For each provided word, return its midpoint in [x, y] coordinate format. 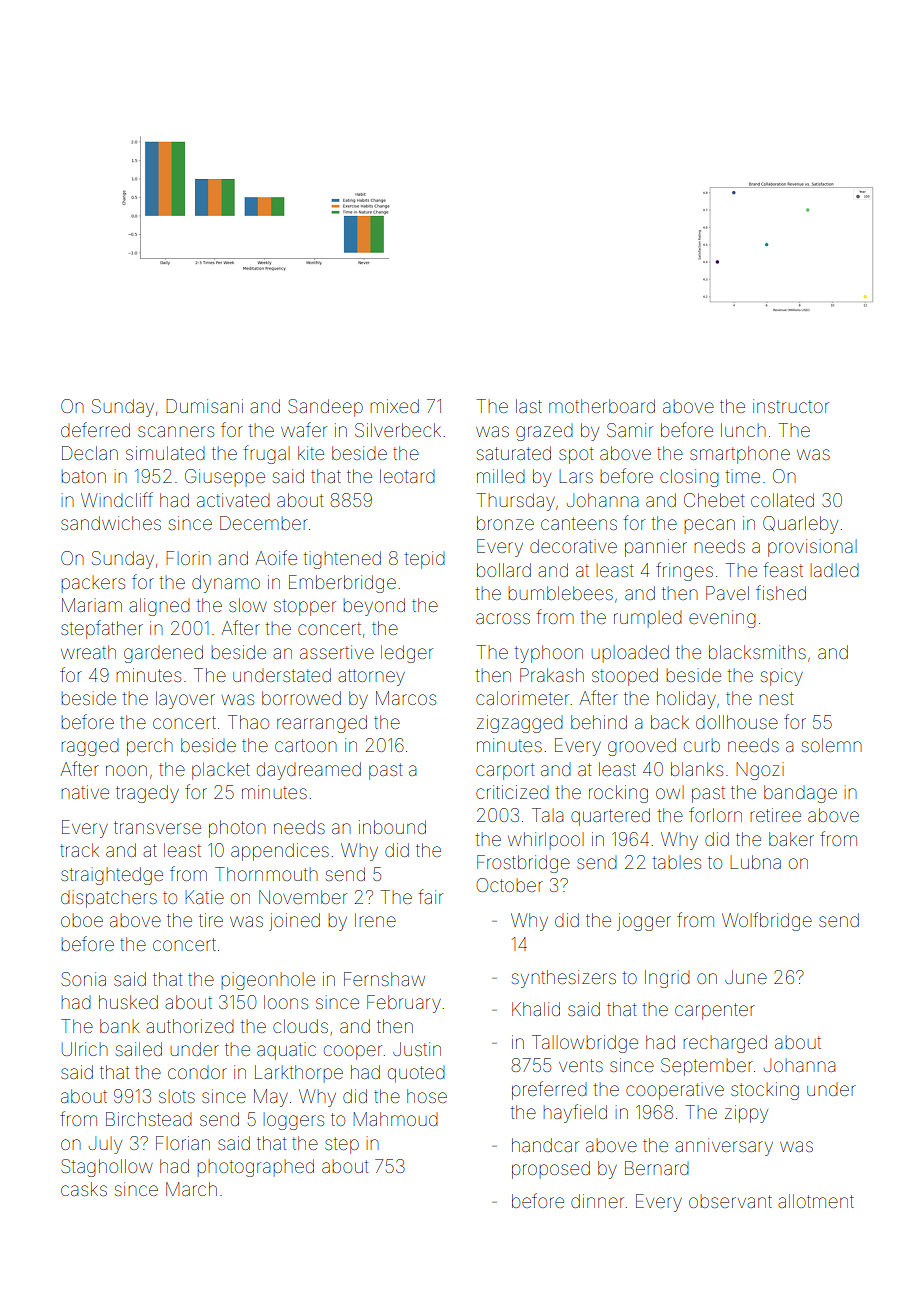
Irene [375, 920]
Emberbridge [342, 584]
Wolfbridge [767, 921]
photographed [255, 1168]
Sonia [83, 979]
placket [221, 771]
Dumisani [204, 406]
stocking [765, 1091]
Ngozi [760, 771]
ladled [835, 570]
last [529, 406]
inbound [392, 827]
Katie [204, 897]
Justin [417, 1049]
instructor [791, 406]
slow [248, 605]
